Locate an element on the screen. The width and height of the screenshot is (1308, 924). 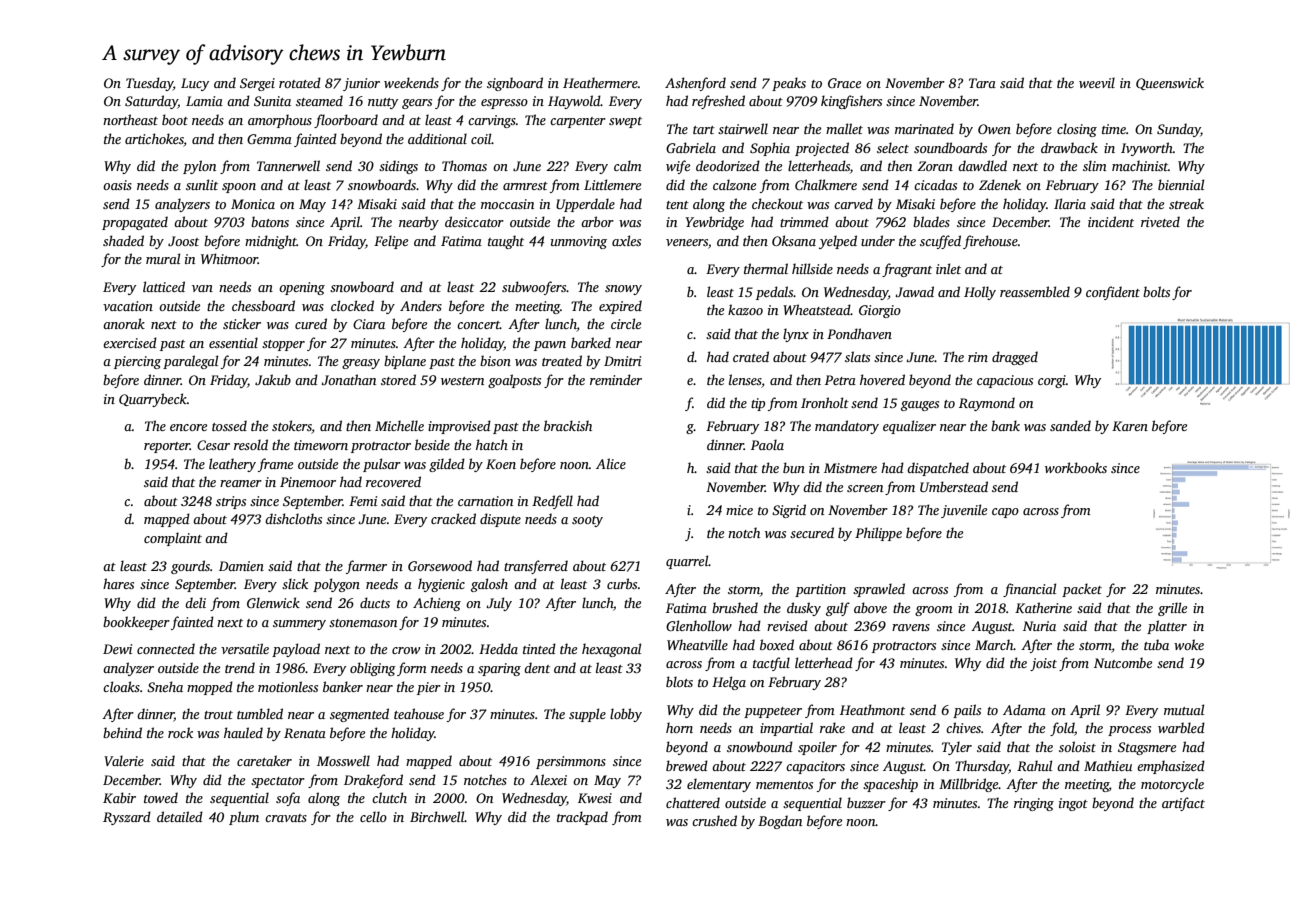
Glenwick is located at coordinates (273, 602).
